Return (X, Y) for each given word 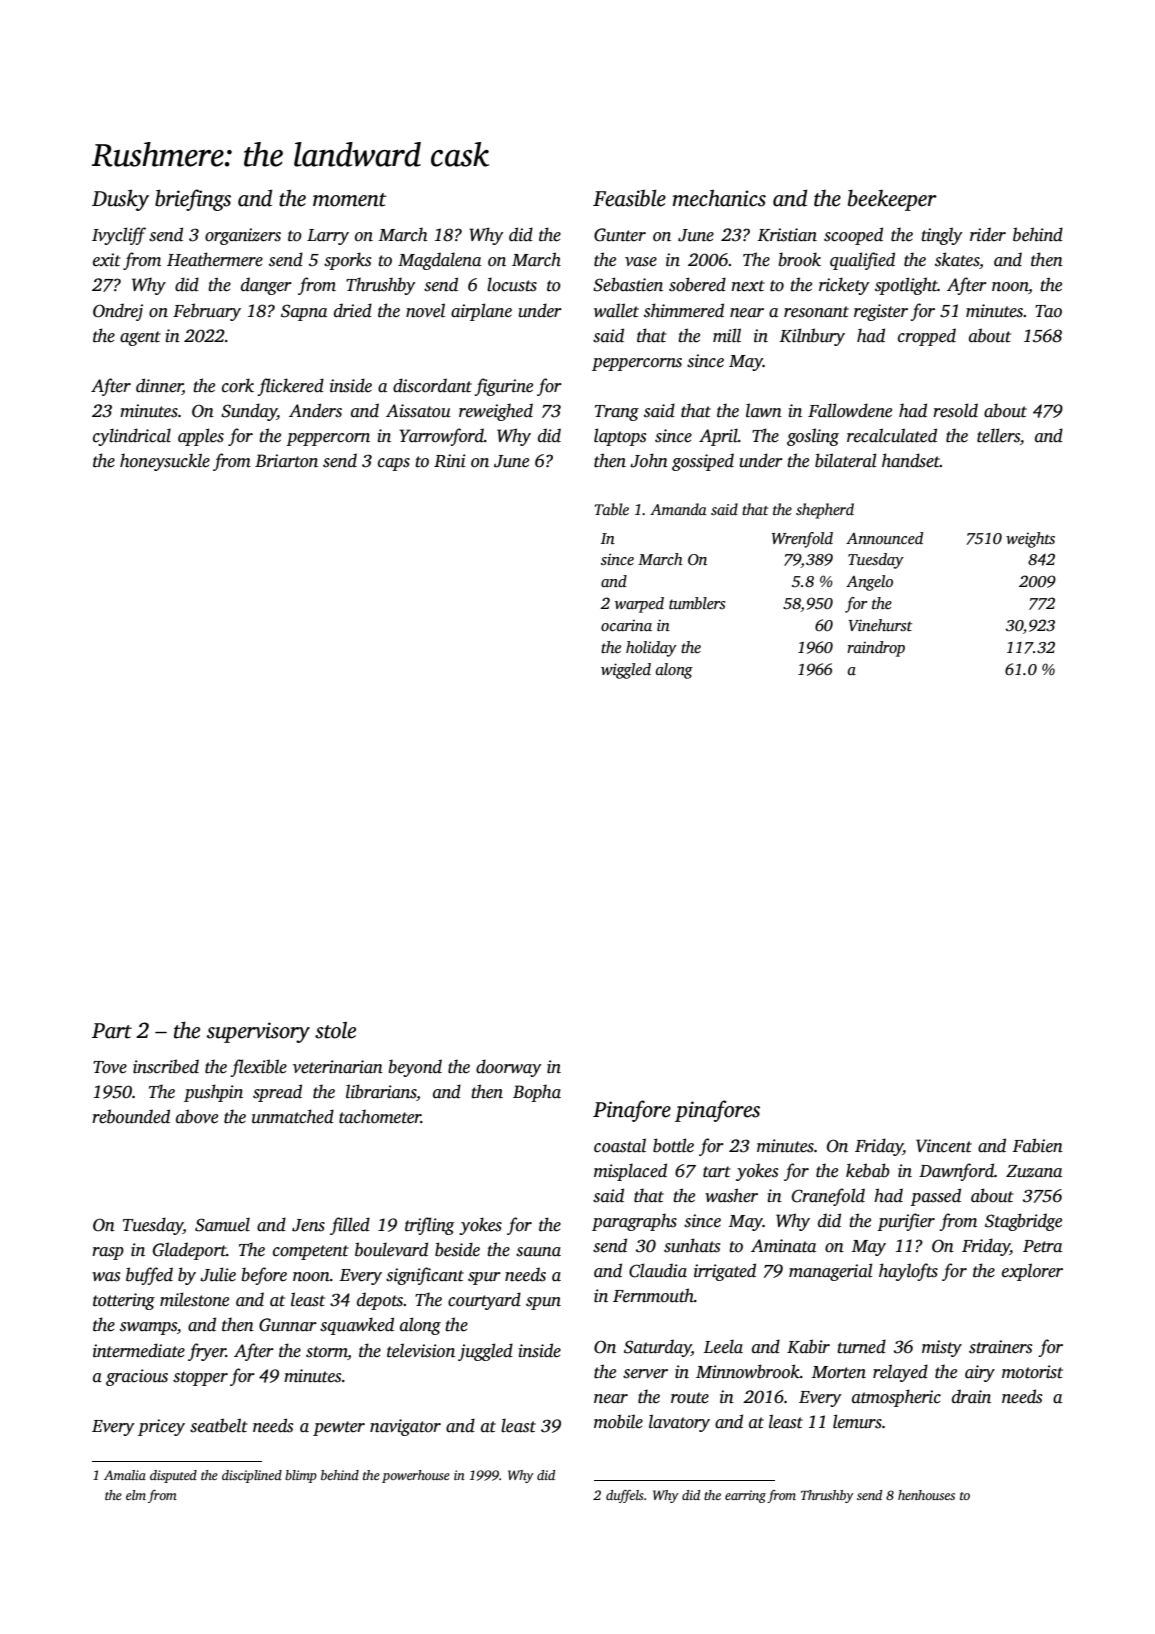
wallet (616, 310)
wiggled (626, 671)
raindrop (876, 649)
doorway (509, 1068)
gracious (137, 1377)
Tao (1048, 311)
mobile (618, 1421)
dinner (159, 386)
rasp (108, 1253)
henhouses (926, 1495)
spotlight (906, 286)
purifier (906, 1222)
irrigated (725, 1272)
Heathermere (215, 259)
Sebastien (628, 284)
